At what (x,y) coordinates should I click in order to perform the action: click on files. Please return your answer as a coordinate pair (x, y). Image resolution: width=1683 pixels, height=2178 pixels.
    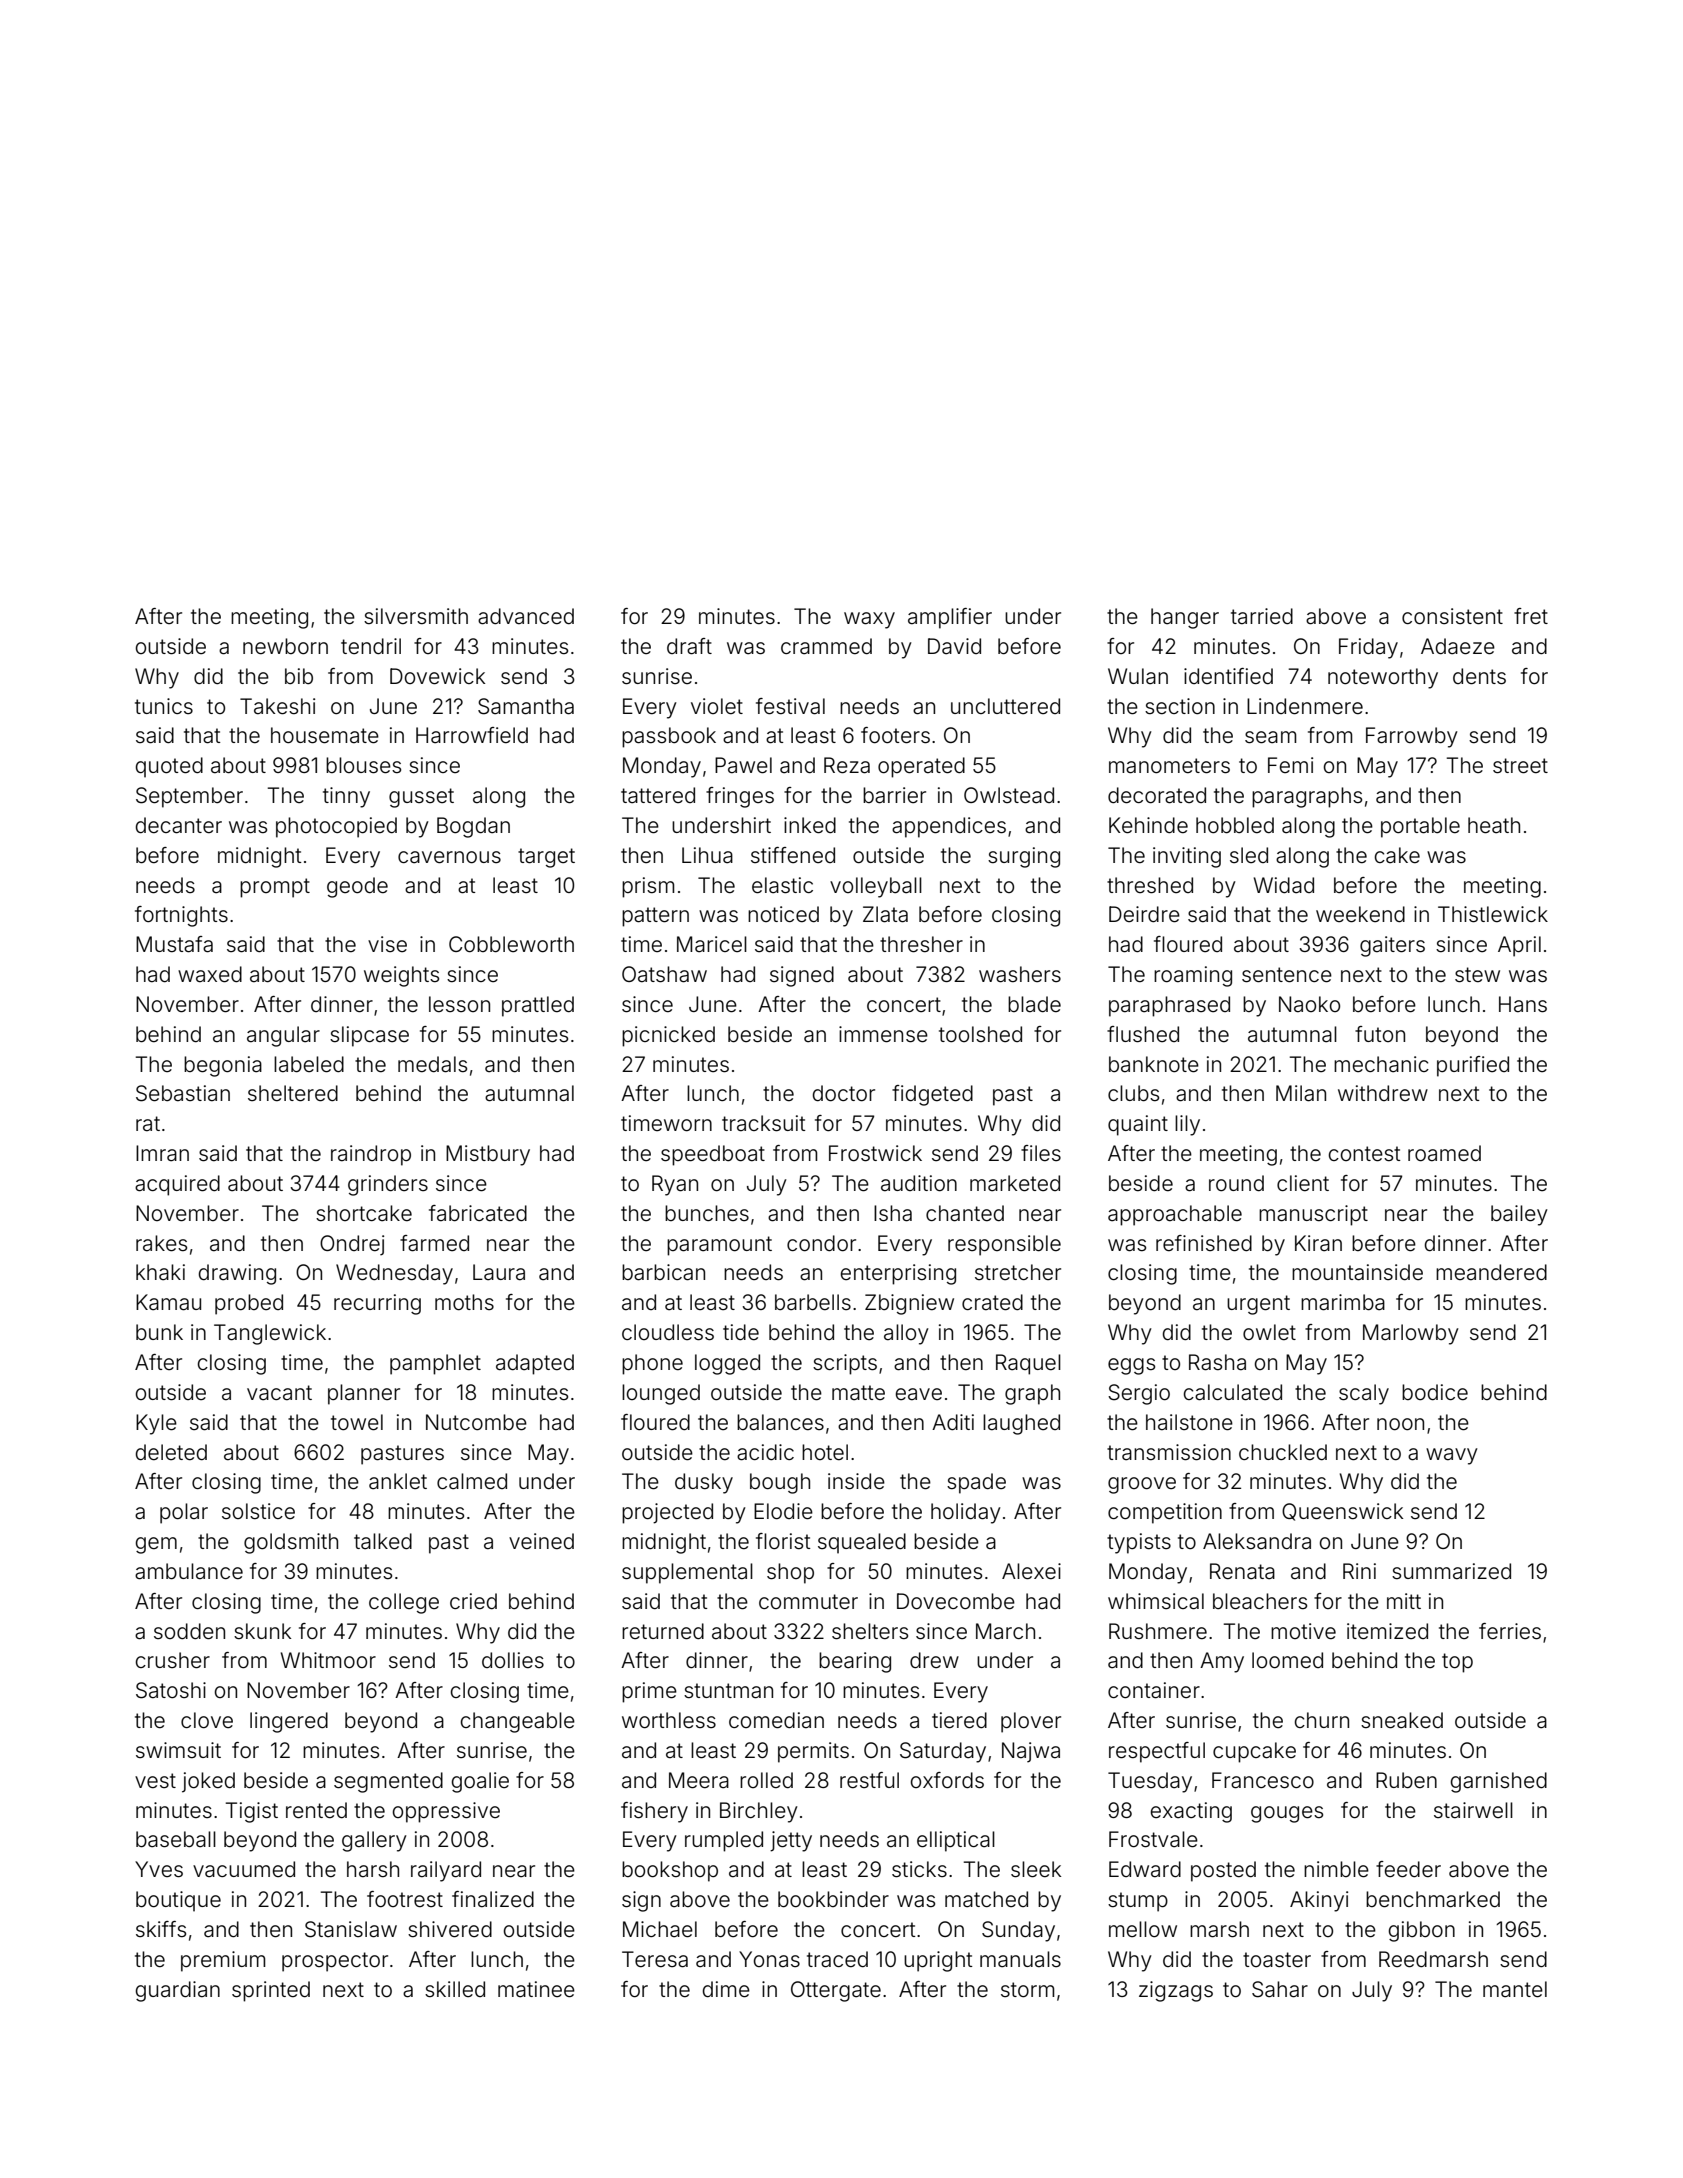
    Looking at the image, I should click on (1041, 1153).
